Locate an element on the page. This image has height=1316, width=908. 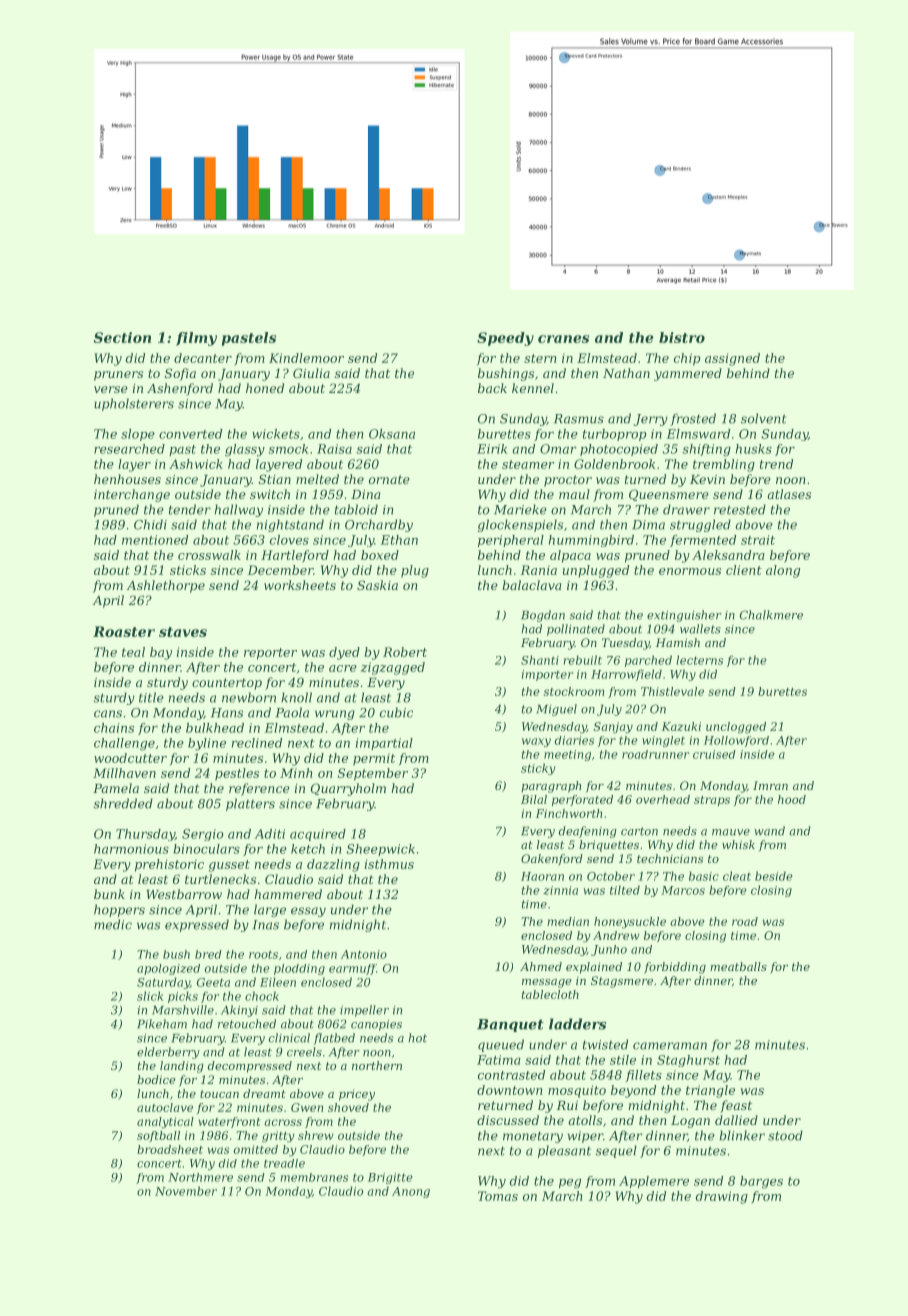
cranes is located at coordinates (563, 339).
